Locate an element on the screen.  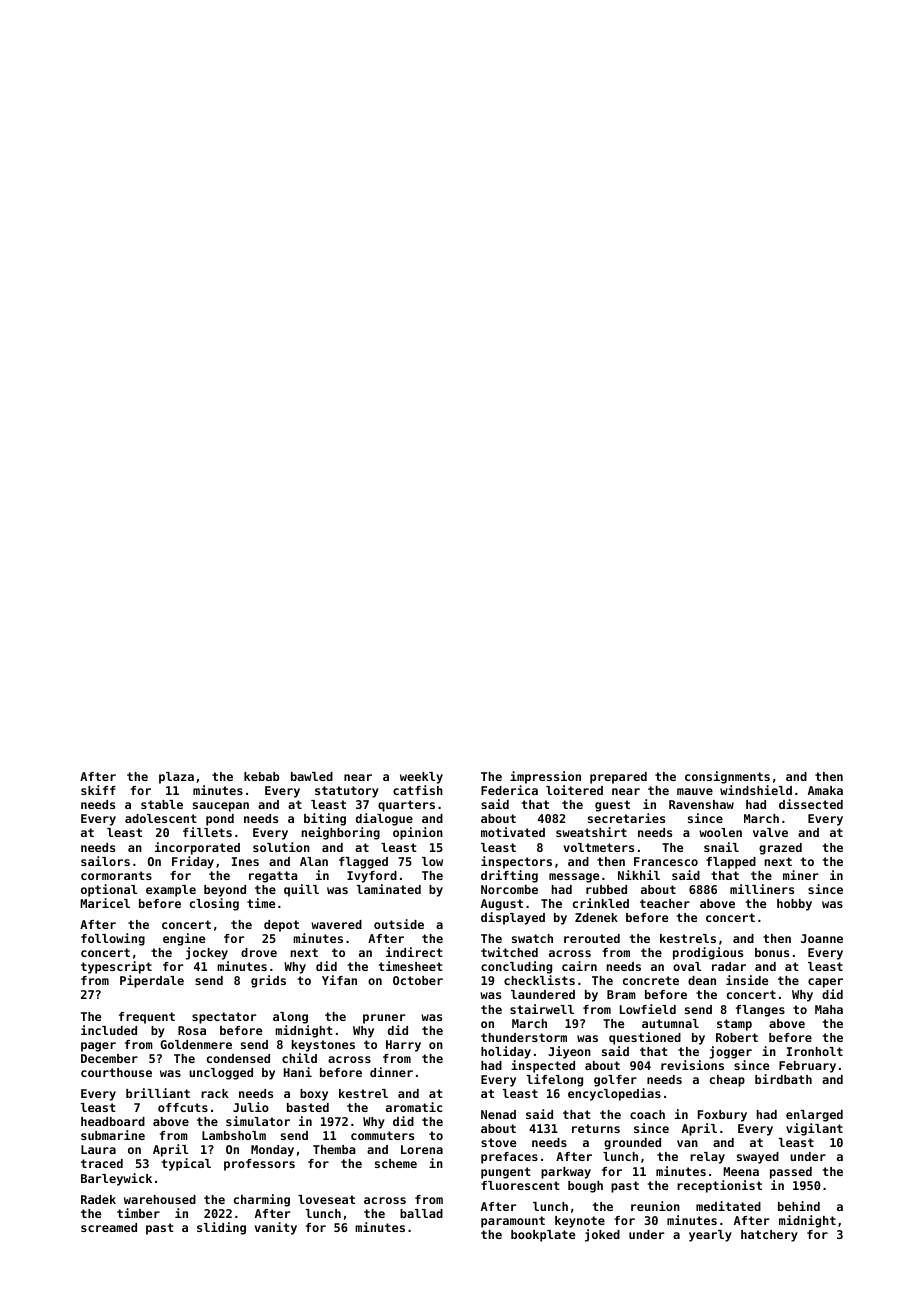
snail is located at coordinates (721, 847).
